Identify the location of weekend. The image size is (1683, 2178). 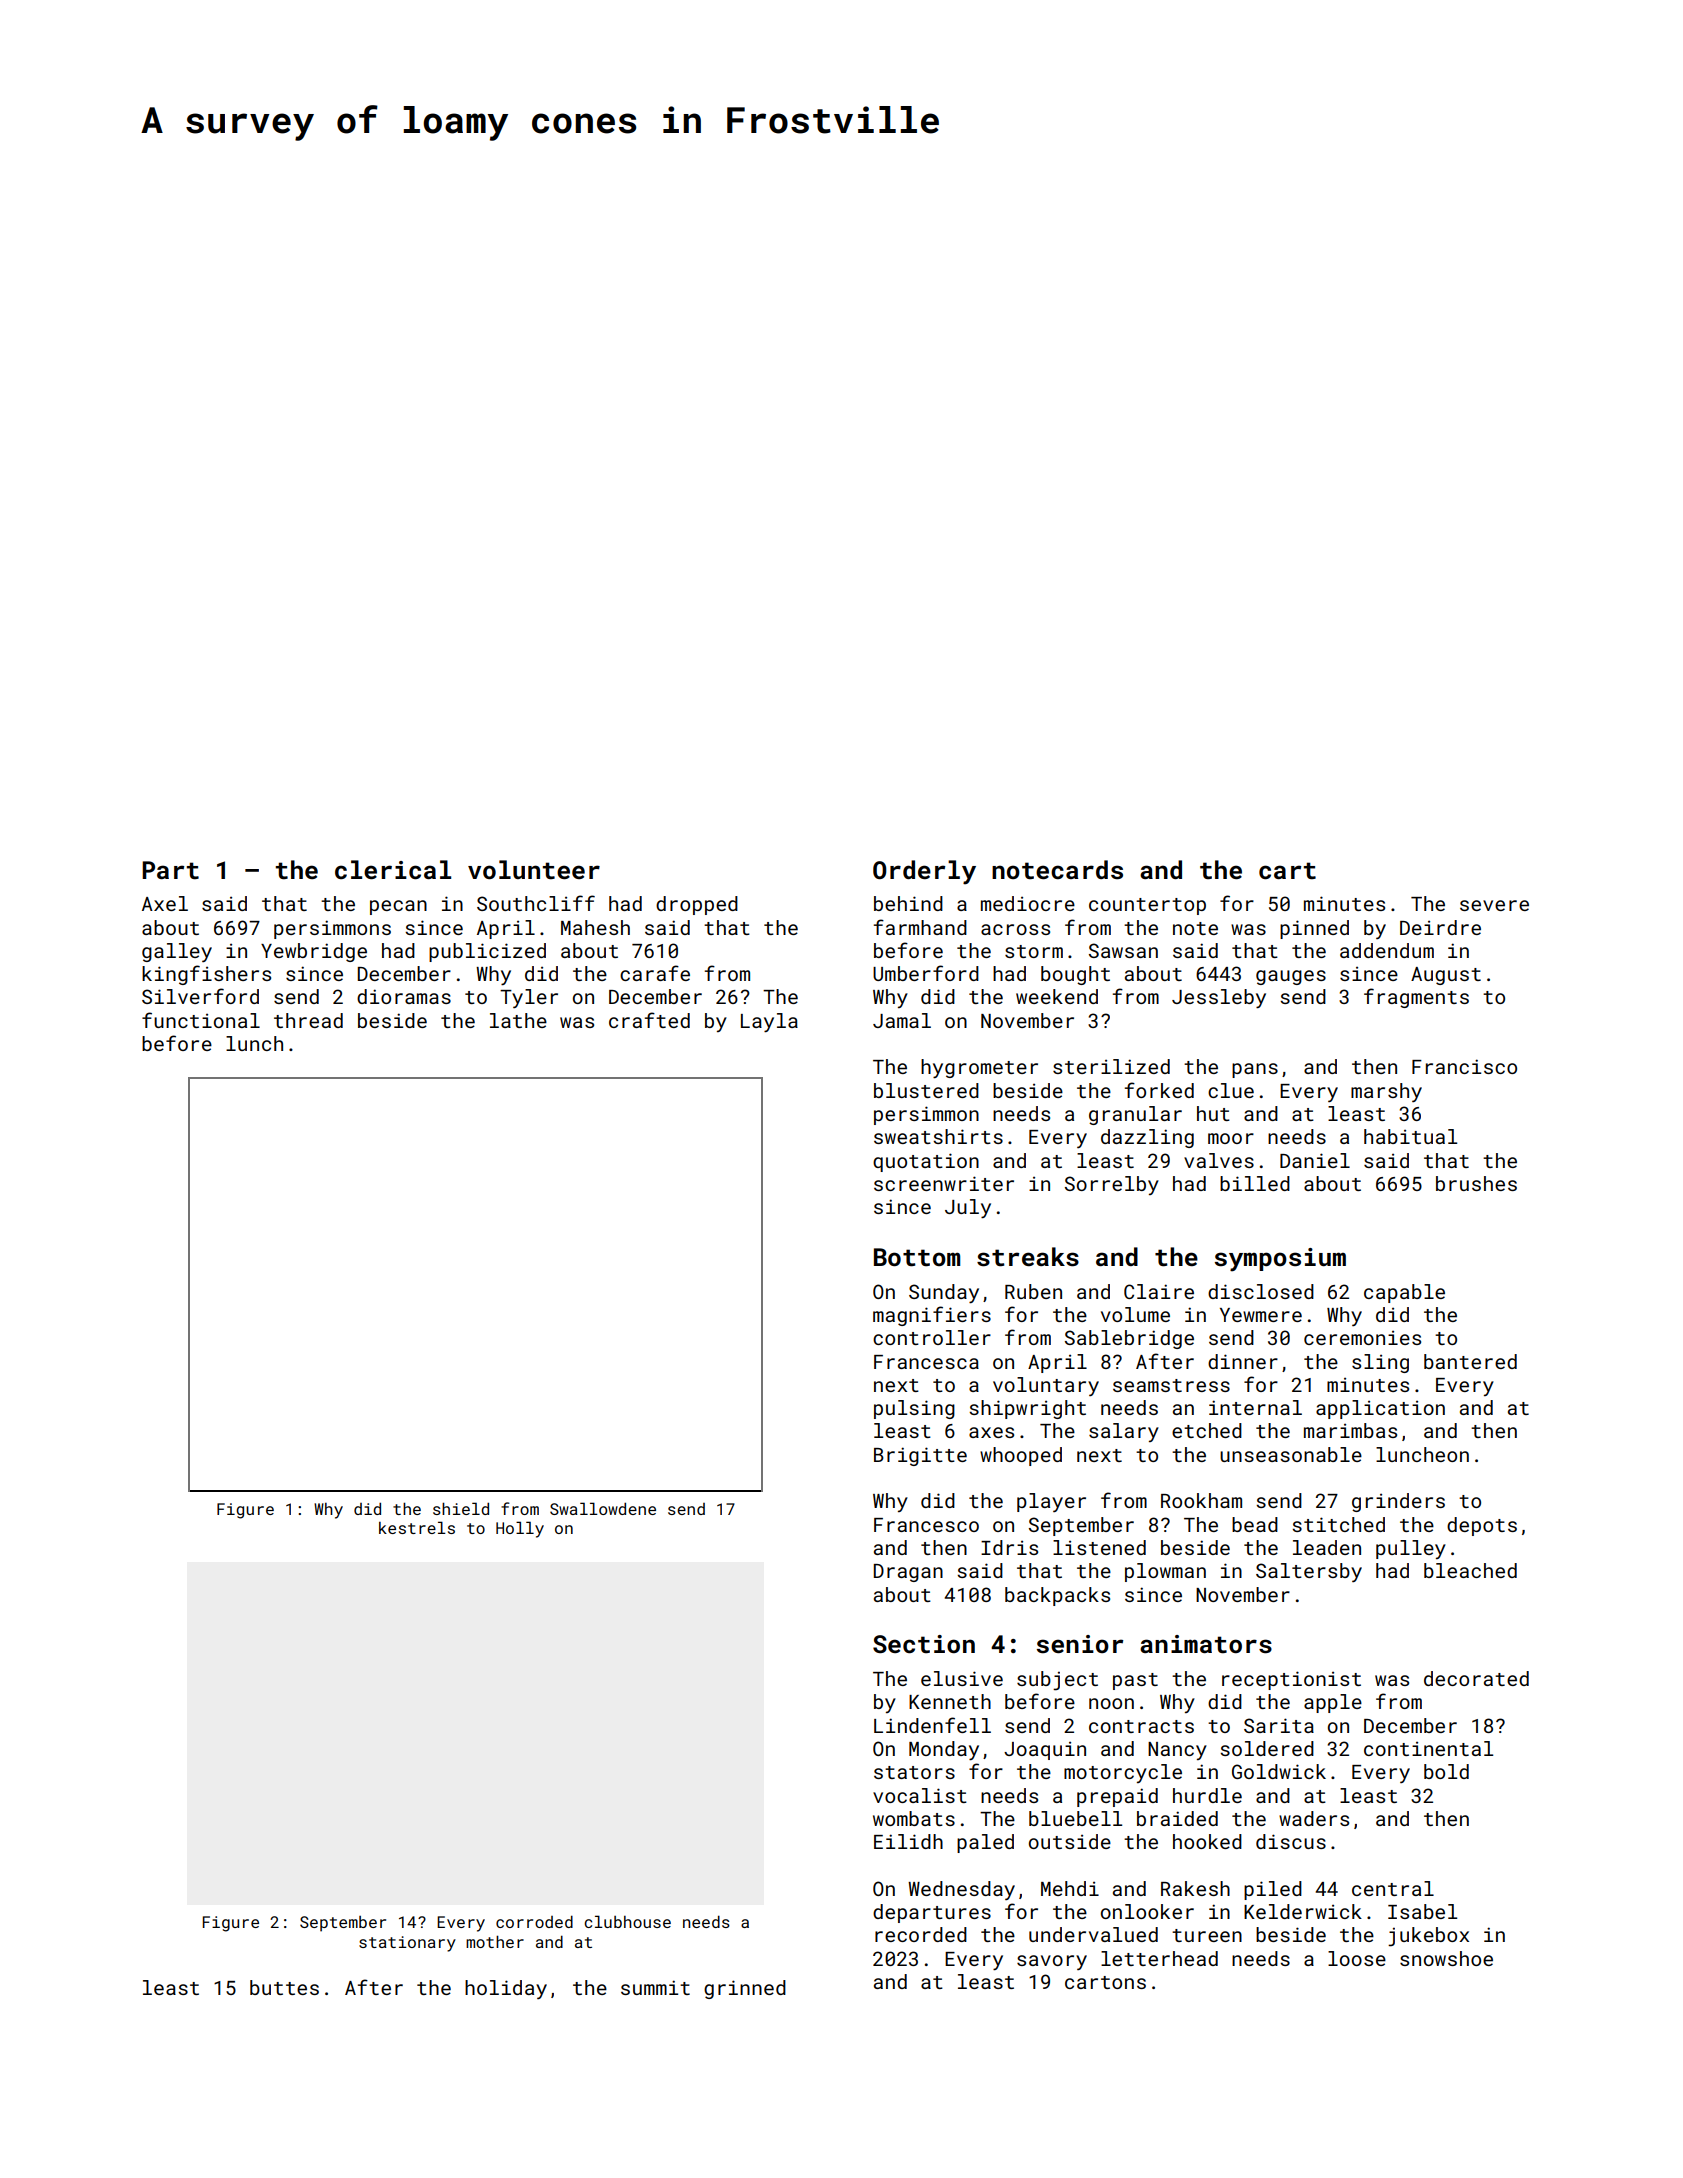
(1057, 996).
